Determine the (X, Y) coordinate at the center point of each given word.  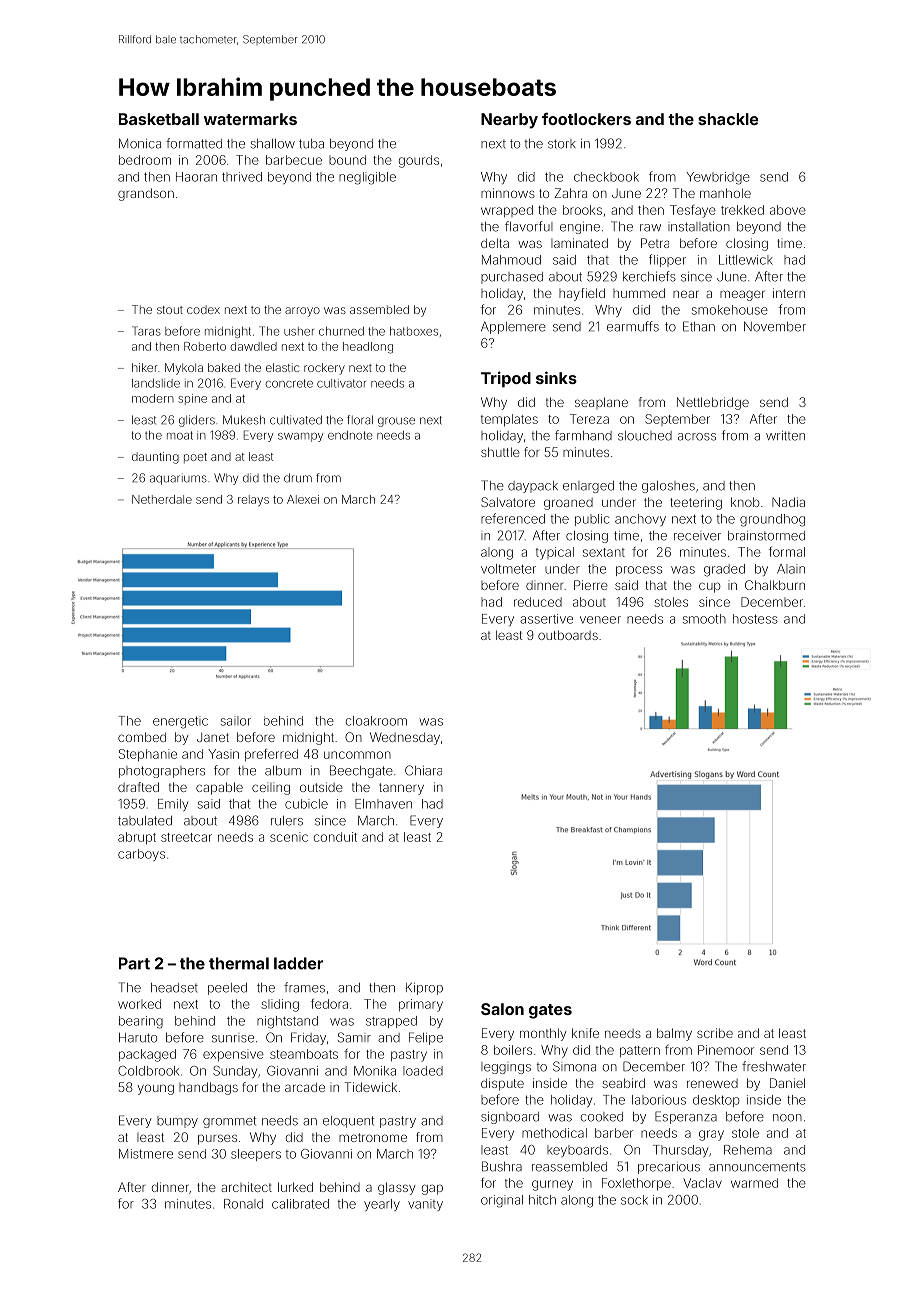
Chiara (423, 770)
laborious (659, 1100)
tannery (401, 789)
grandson (146, 194)
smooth (704, 619)
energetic (180, 722)
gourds (419, 161)
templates (509, 420)
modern (153, 398)
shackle (728, 119)
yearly (382, 1205)
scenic (289, 837)
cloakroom (376, 721)
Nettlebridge (713, 403)
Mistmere (146, 1154)
